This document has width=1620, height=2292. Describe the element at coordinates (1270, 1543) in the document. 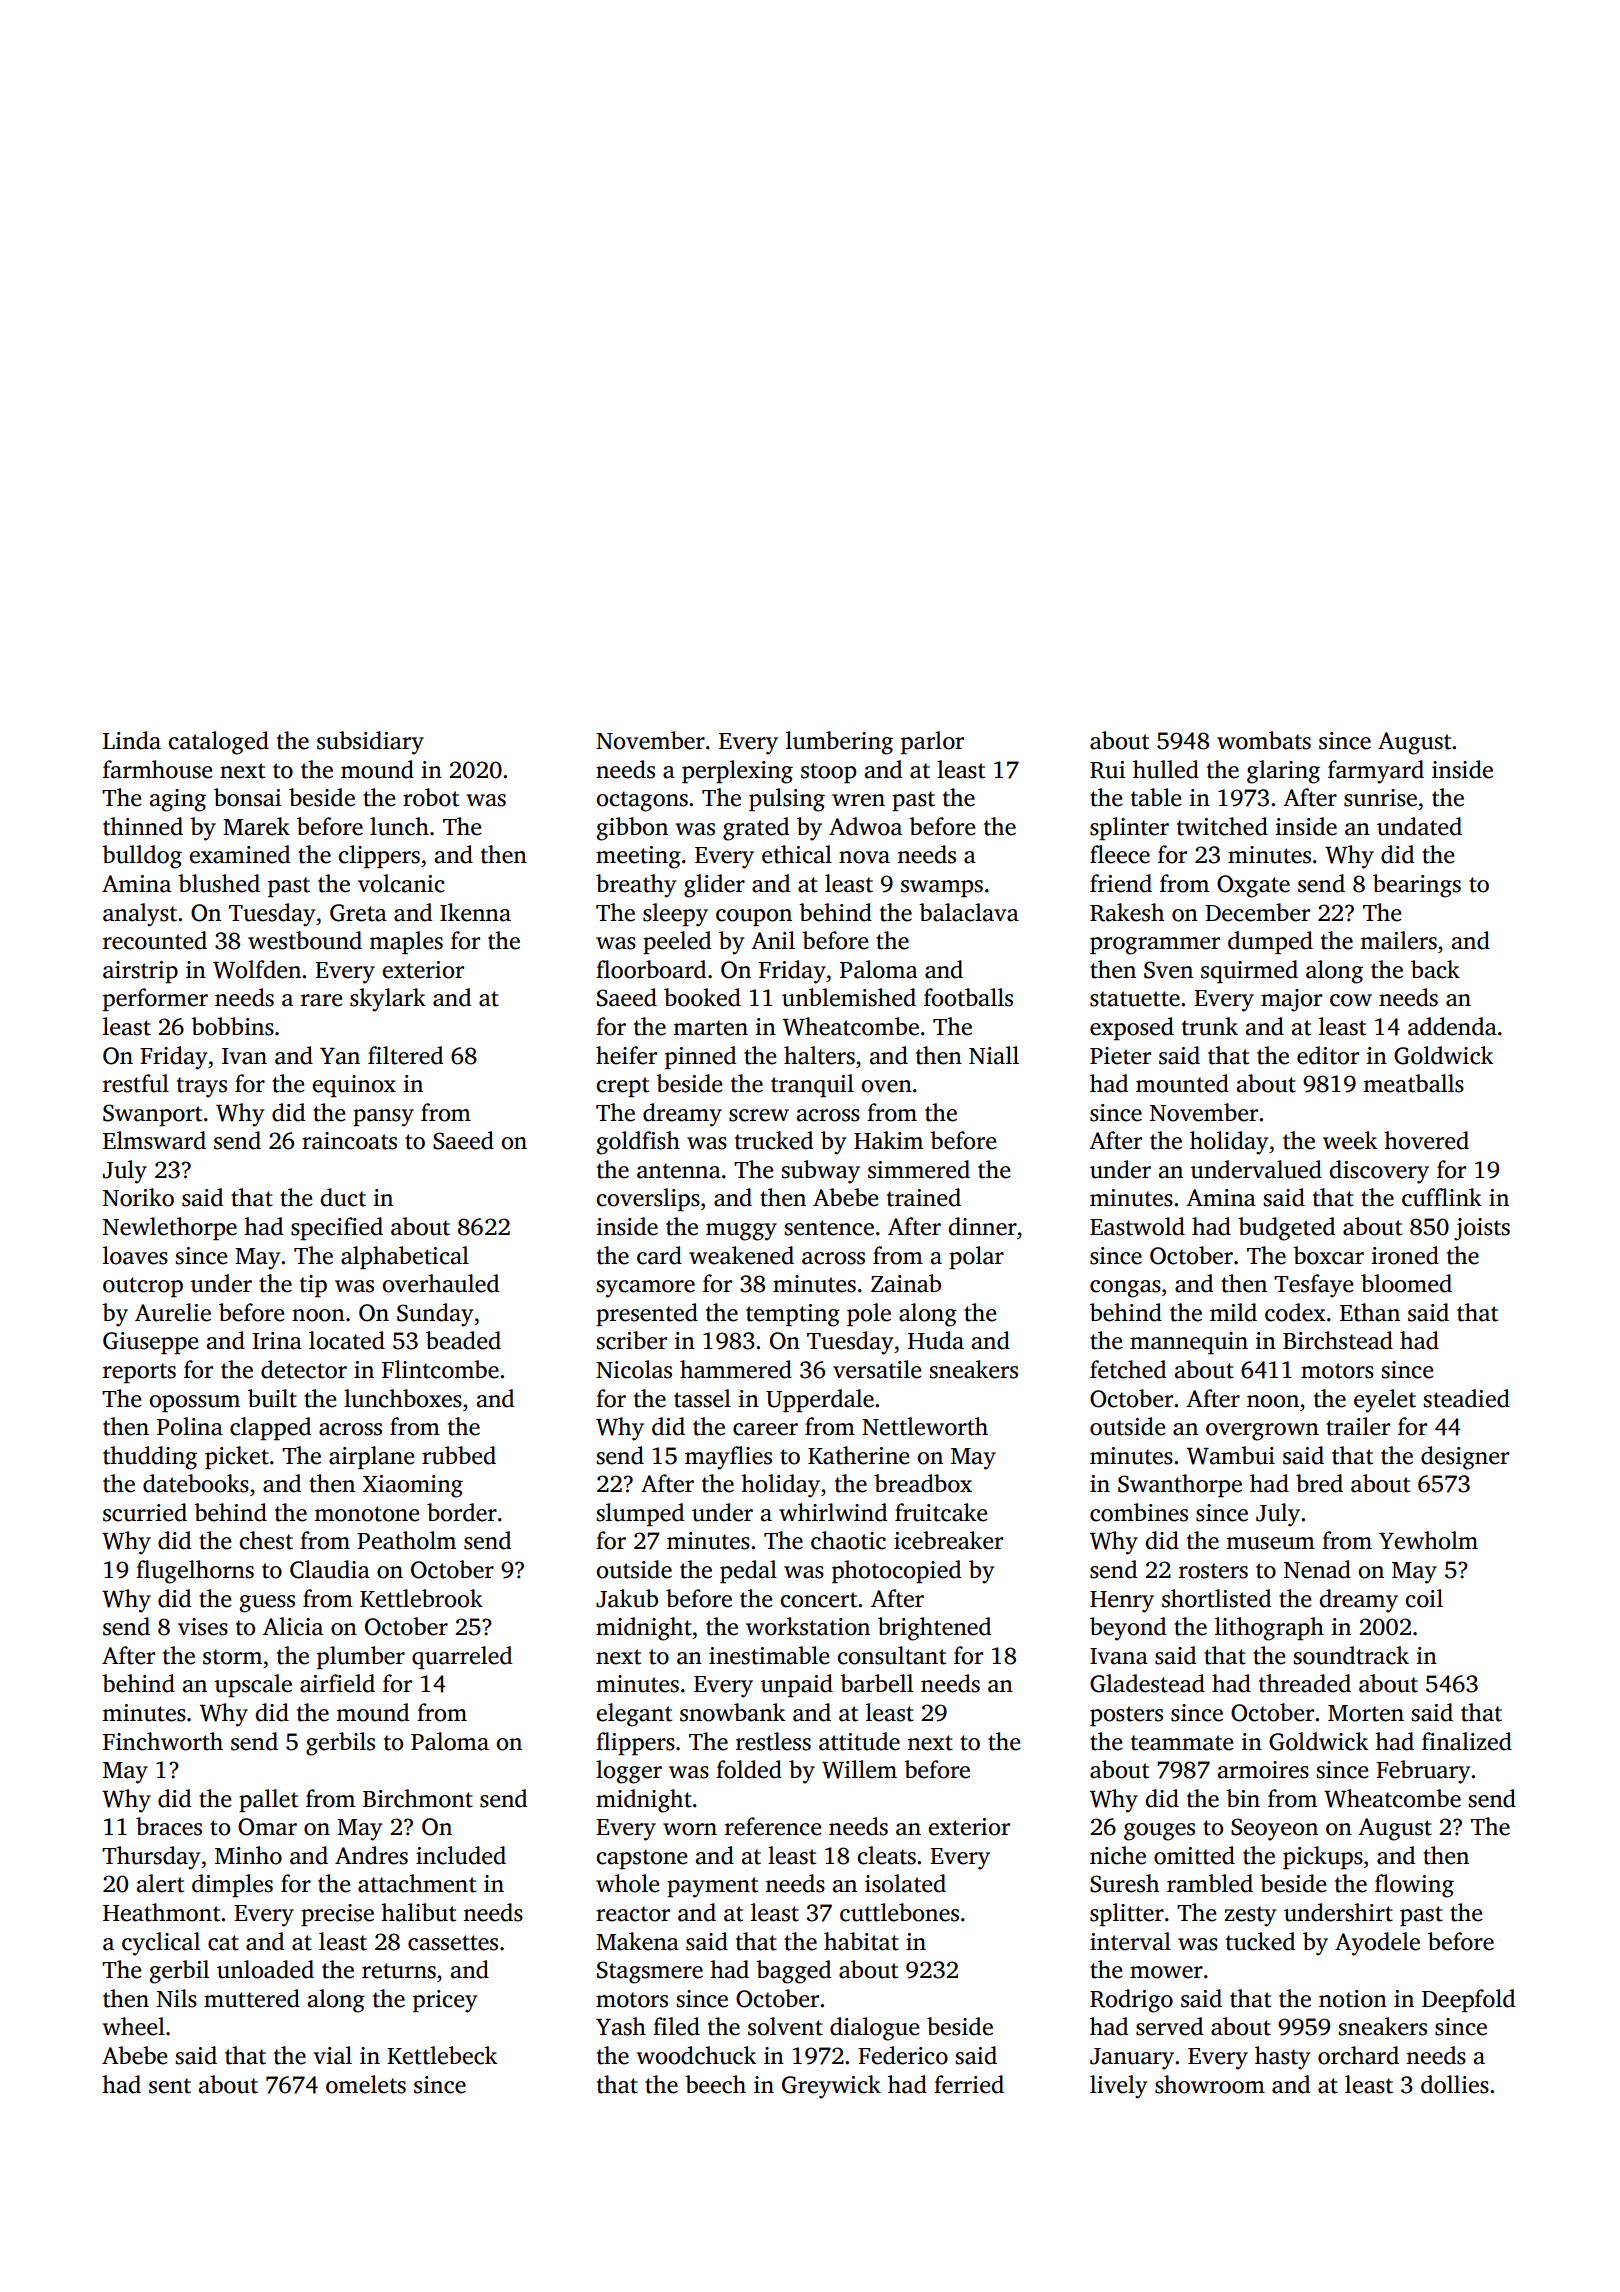

I see `museum` at that location.
